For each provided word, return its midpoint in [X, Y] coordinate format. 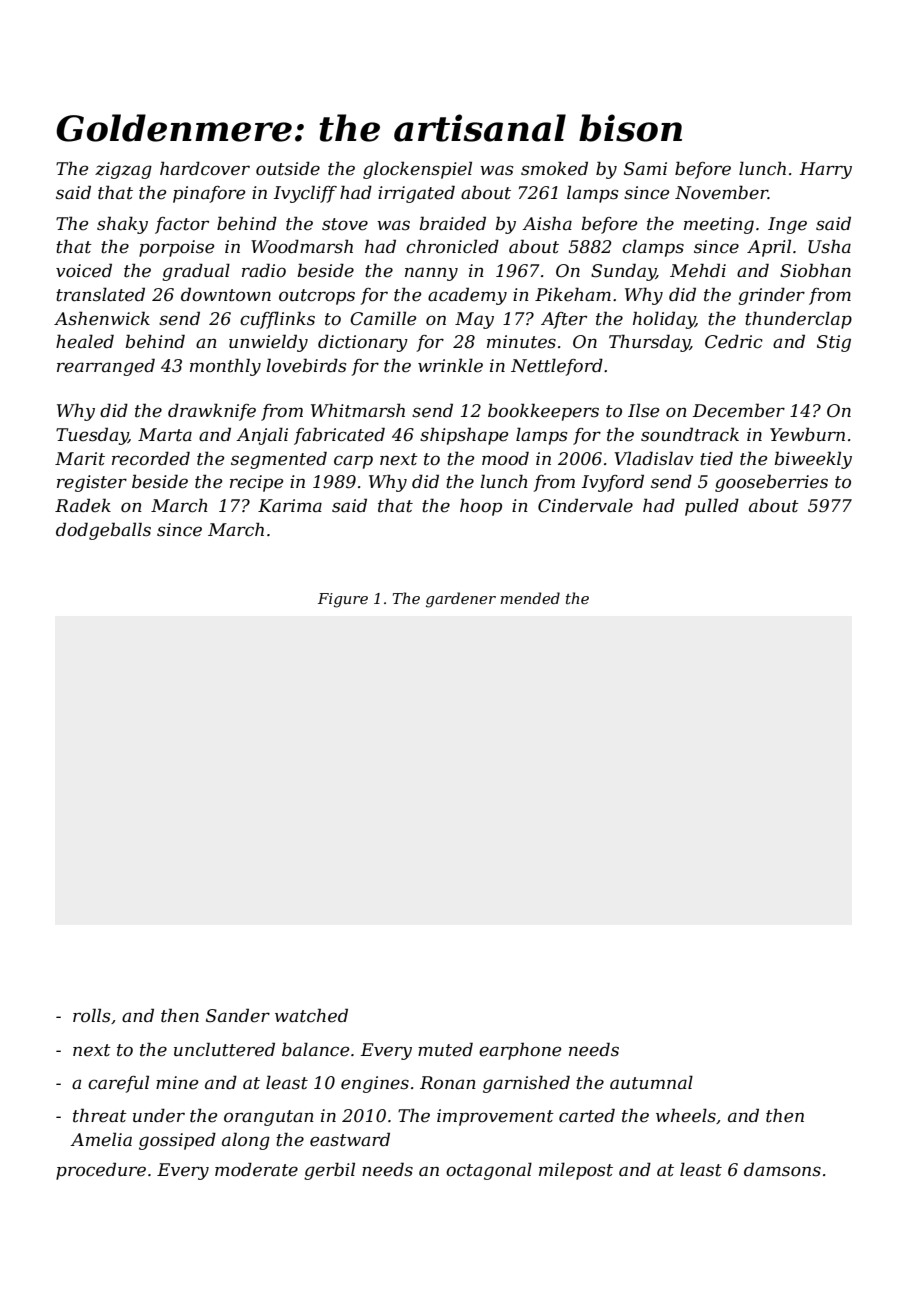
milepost [576, 1171]
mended [530, 598]
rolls [91, 1015]
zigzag [123, 170]
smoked [554, 168]
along [246, 1141]
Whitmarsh [358, 410]
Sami [645, 168]
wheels [686, 1115]
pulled [712, 507]
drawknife [212, 412]
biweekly [813, 460]
